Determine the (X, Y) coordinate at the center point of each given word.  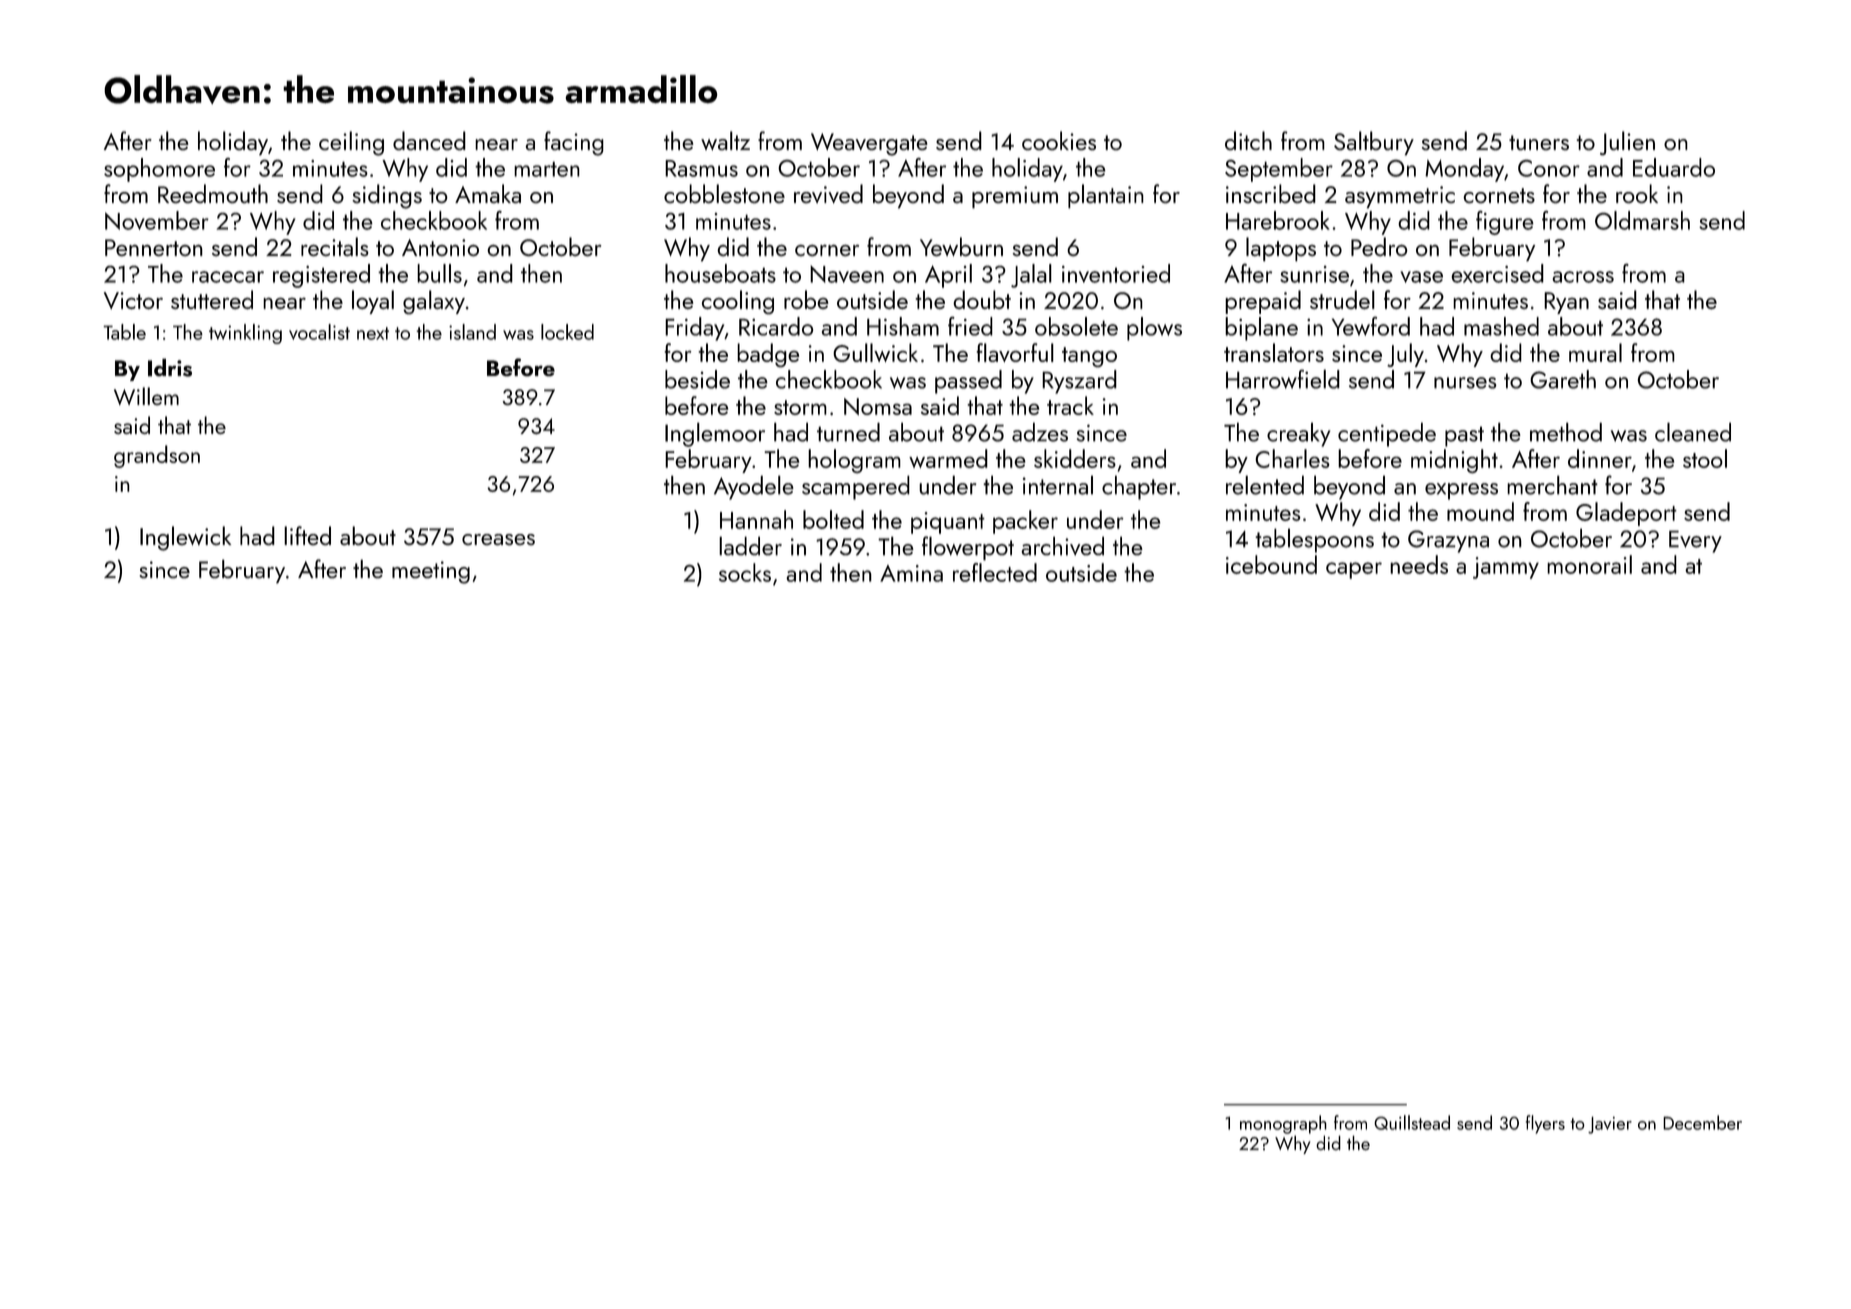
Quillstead (1412, 1122)
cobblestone (724, 193)
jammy (1506, 568)
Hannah (756, 519)
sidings (387, 196)
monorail (1589, 564)
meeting (431, 572)
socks (745, 572)
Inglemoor (715, 434)
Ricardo (776, 326)
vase (1421, 277)
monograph (1283, 1124)
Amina (911, 573)
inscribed (1271, 193)
